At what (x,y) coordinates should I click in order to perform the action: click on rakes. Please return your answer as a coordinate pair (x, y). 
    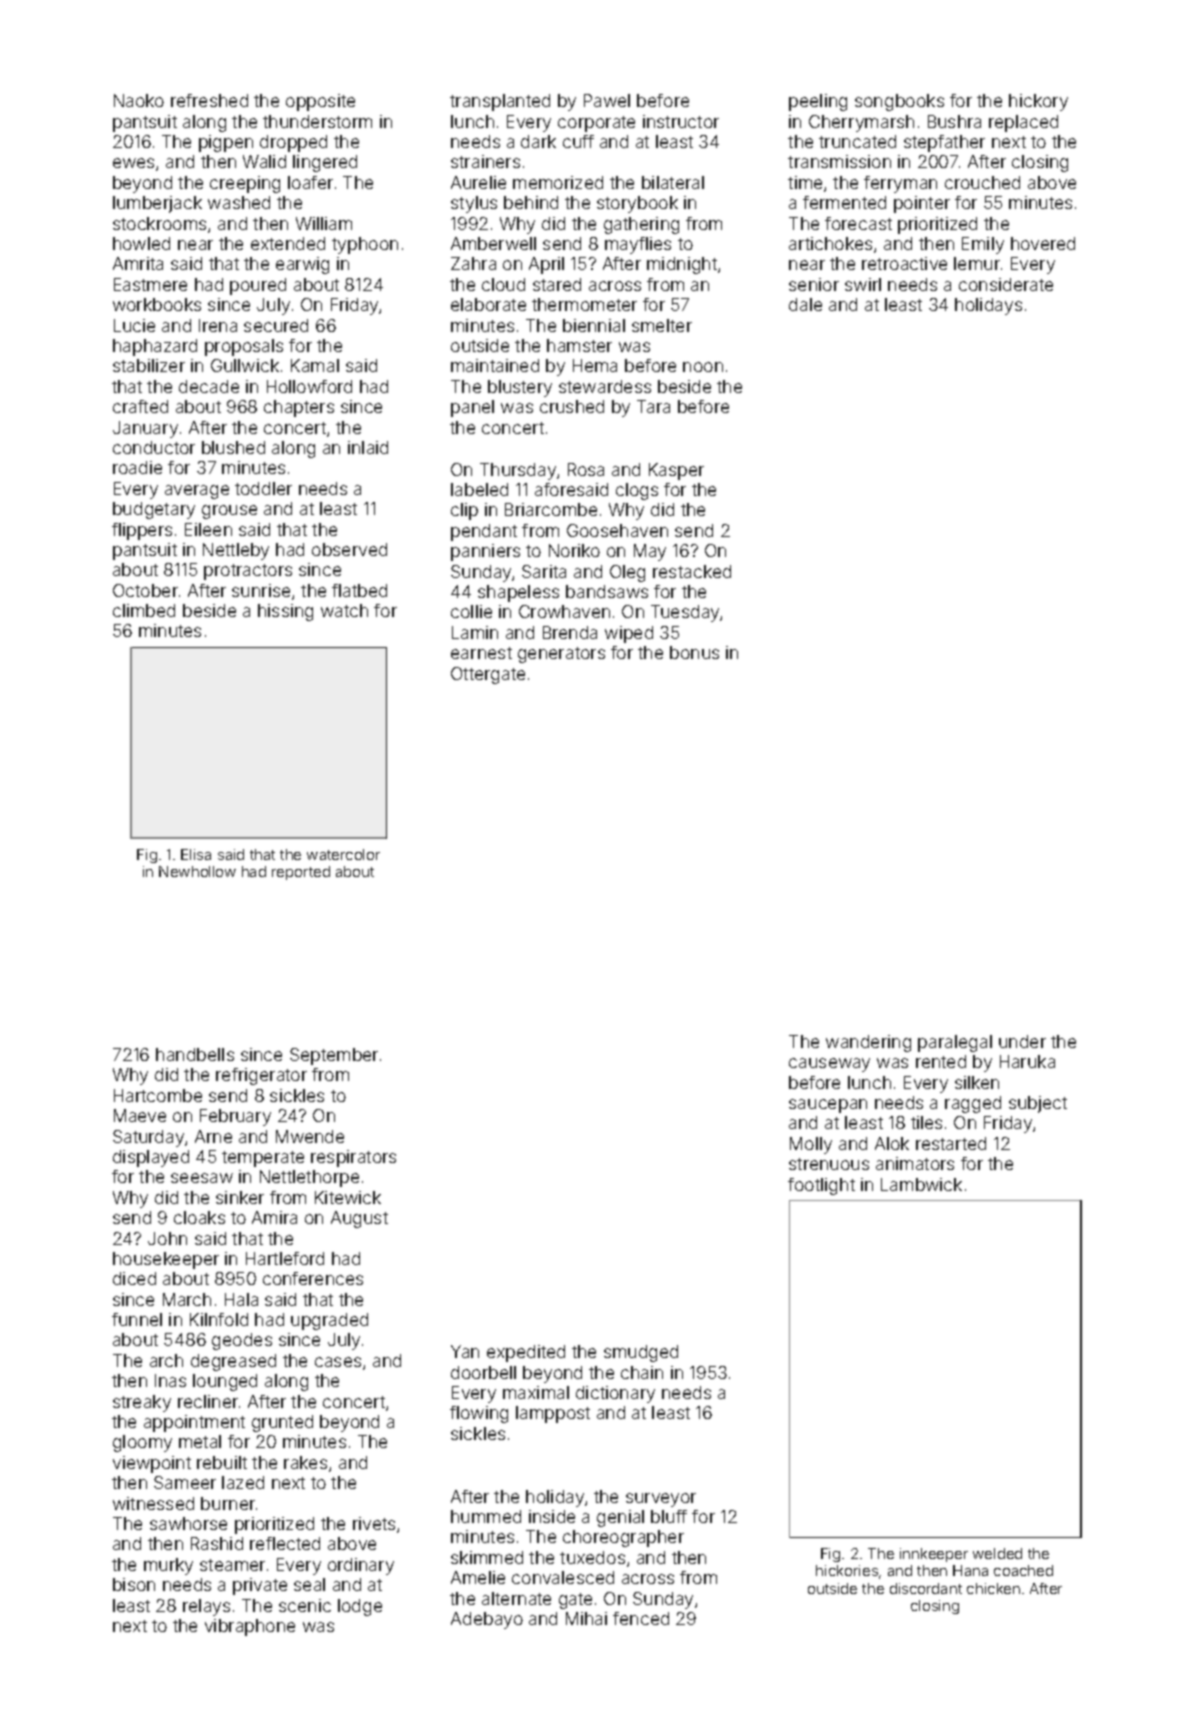
    Looking at the image, I should click on (305, 1462).
